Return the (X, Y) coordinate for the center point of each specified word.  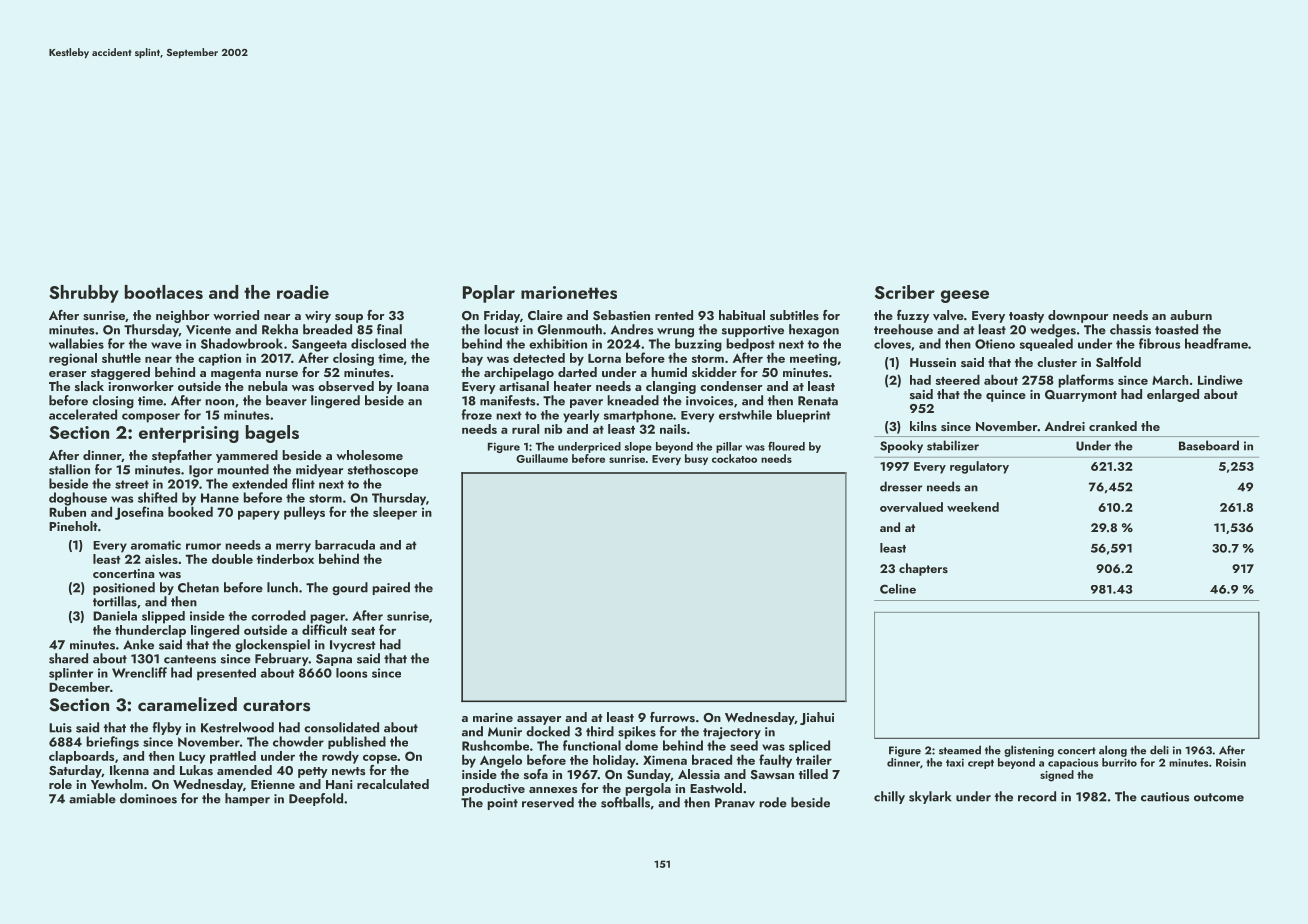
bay (472, 359)
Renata (818, 401)
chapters (923, 569)
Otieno (995, 344)
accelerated (83, 414)
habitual (742, 315)
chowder (298, 741)
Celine (898, 589)
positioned (124, 588)
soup (349, 318)
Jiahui (817, 718)
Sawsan (772, 775)
